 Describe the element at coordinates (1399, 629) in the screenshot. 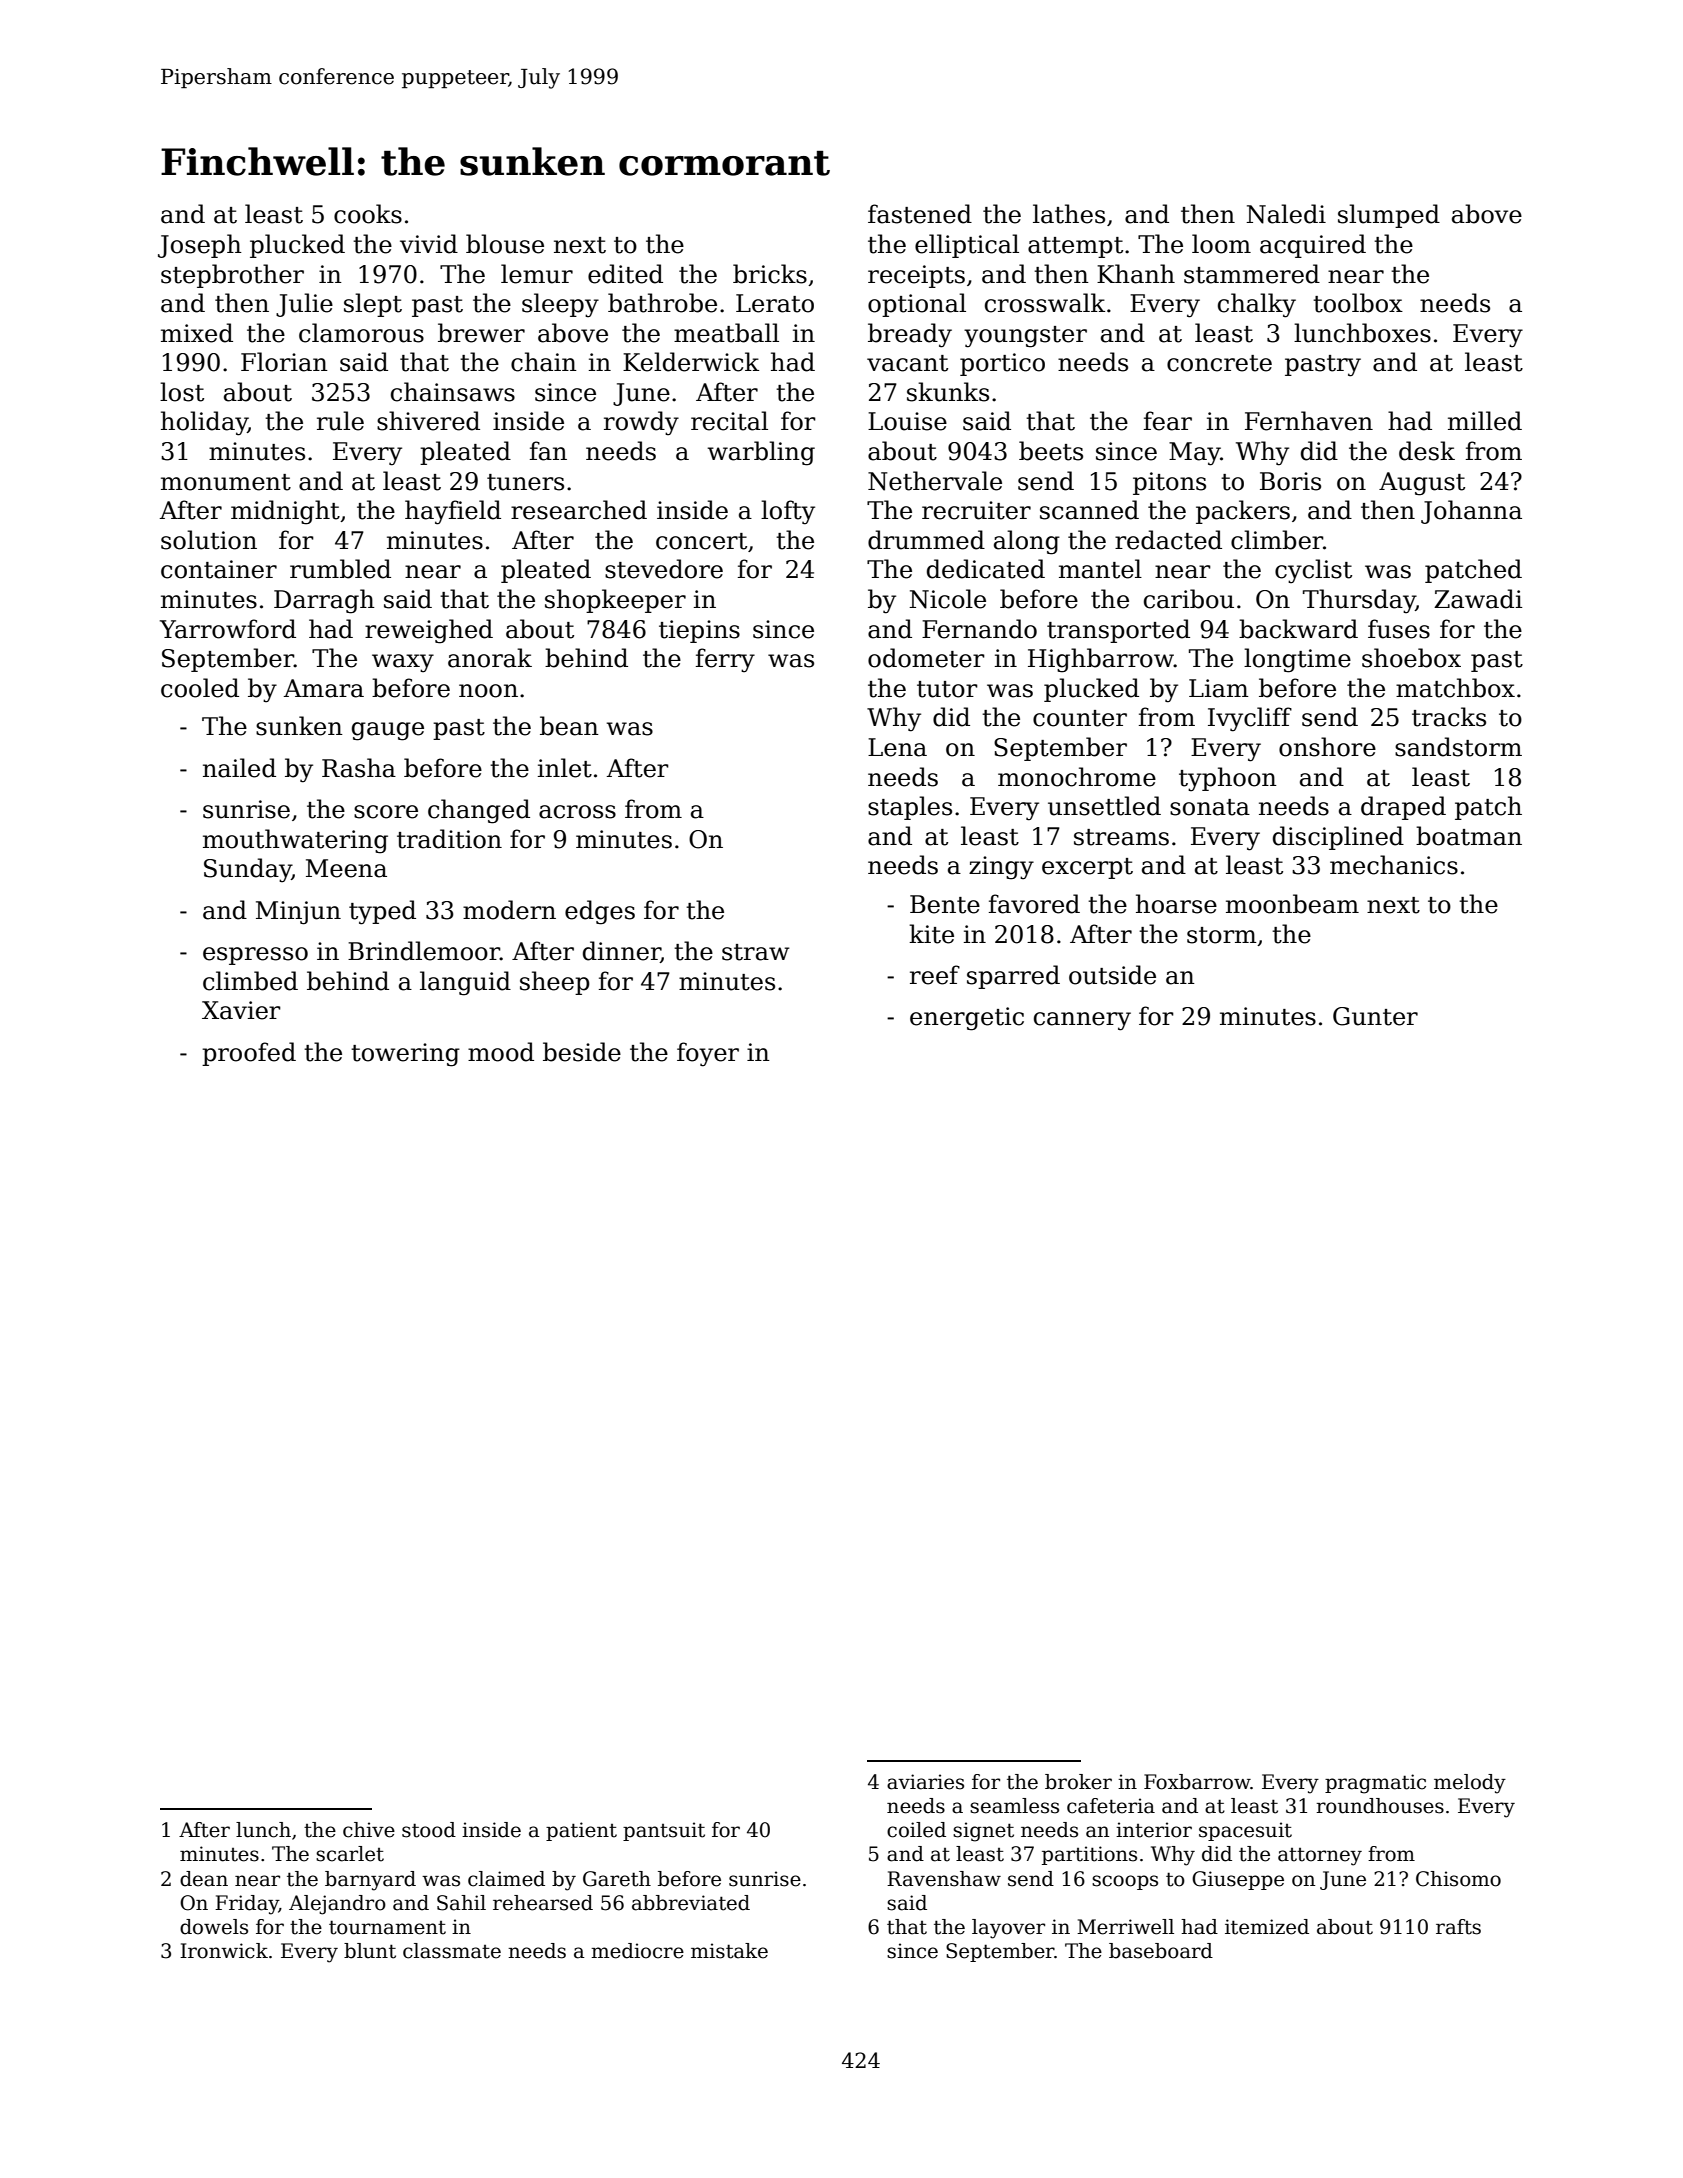

I see `fuses` at that location.
